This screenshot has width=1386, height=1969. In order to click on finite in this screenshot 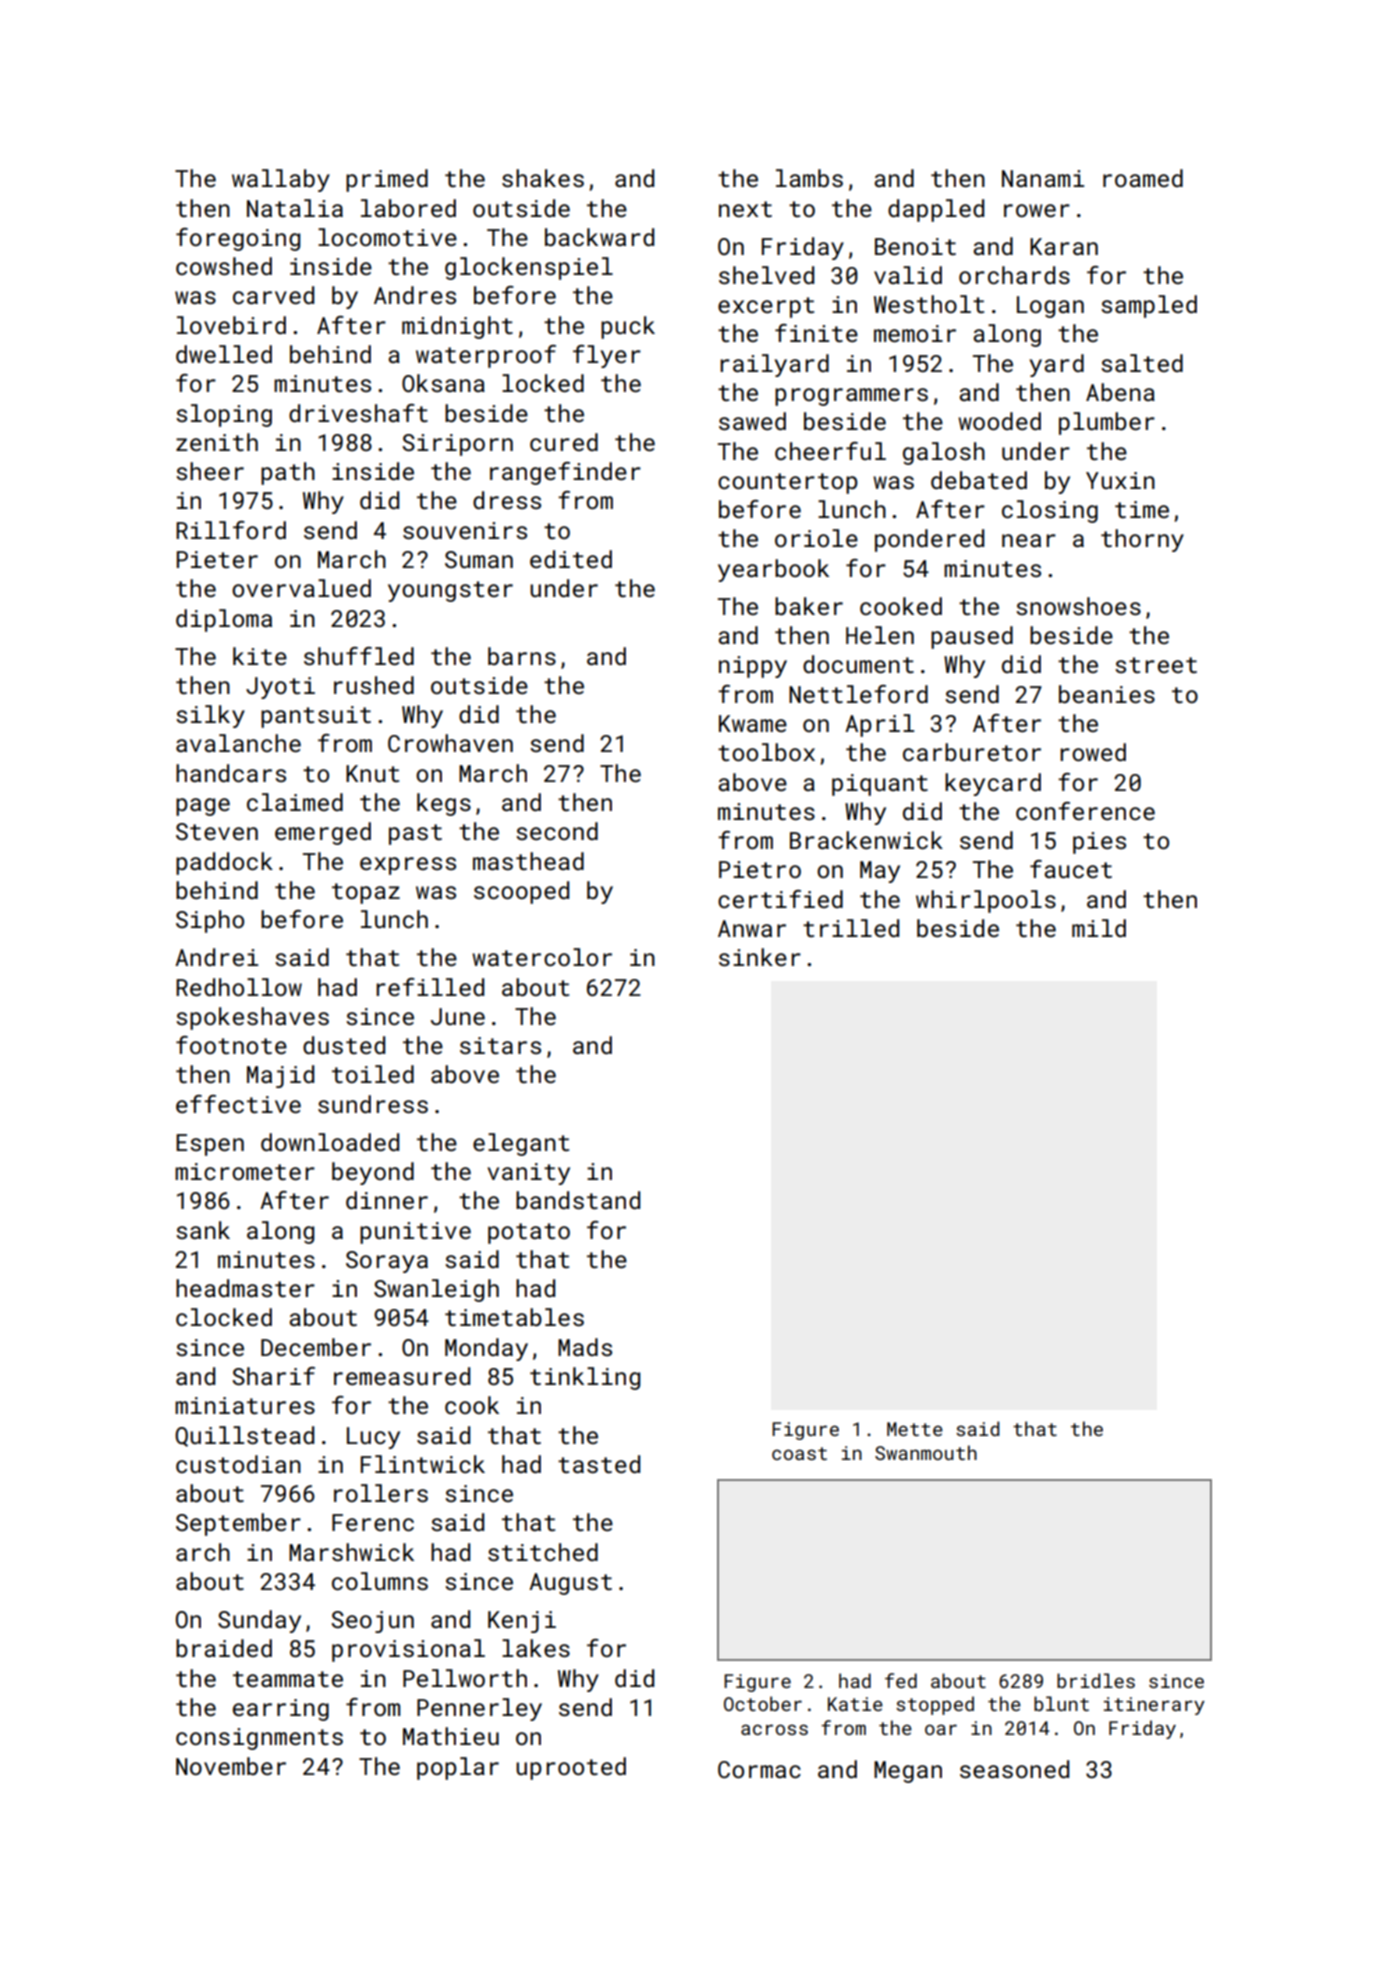, I will do `click(816, 333)`.
